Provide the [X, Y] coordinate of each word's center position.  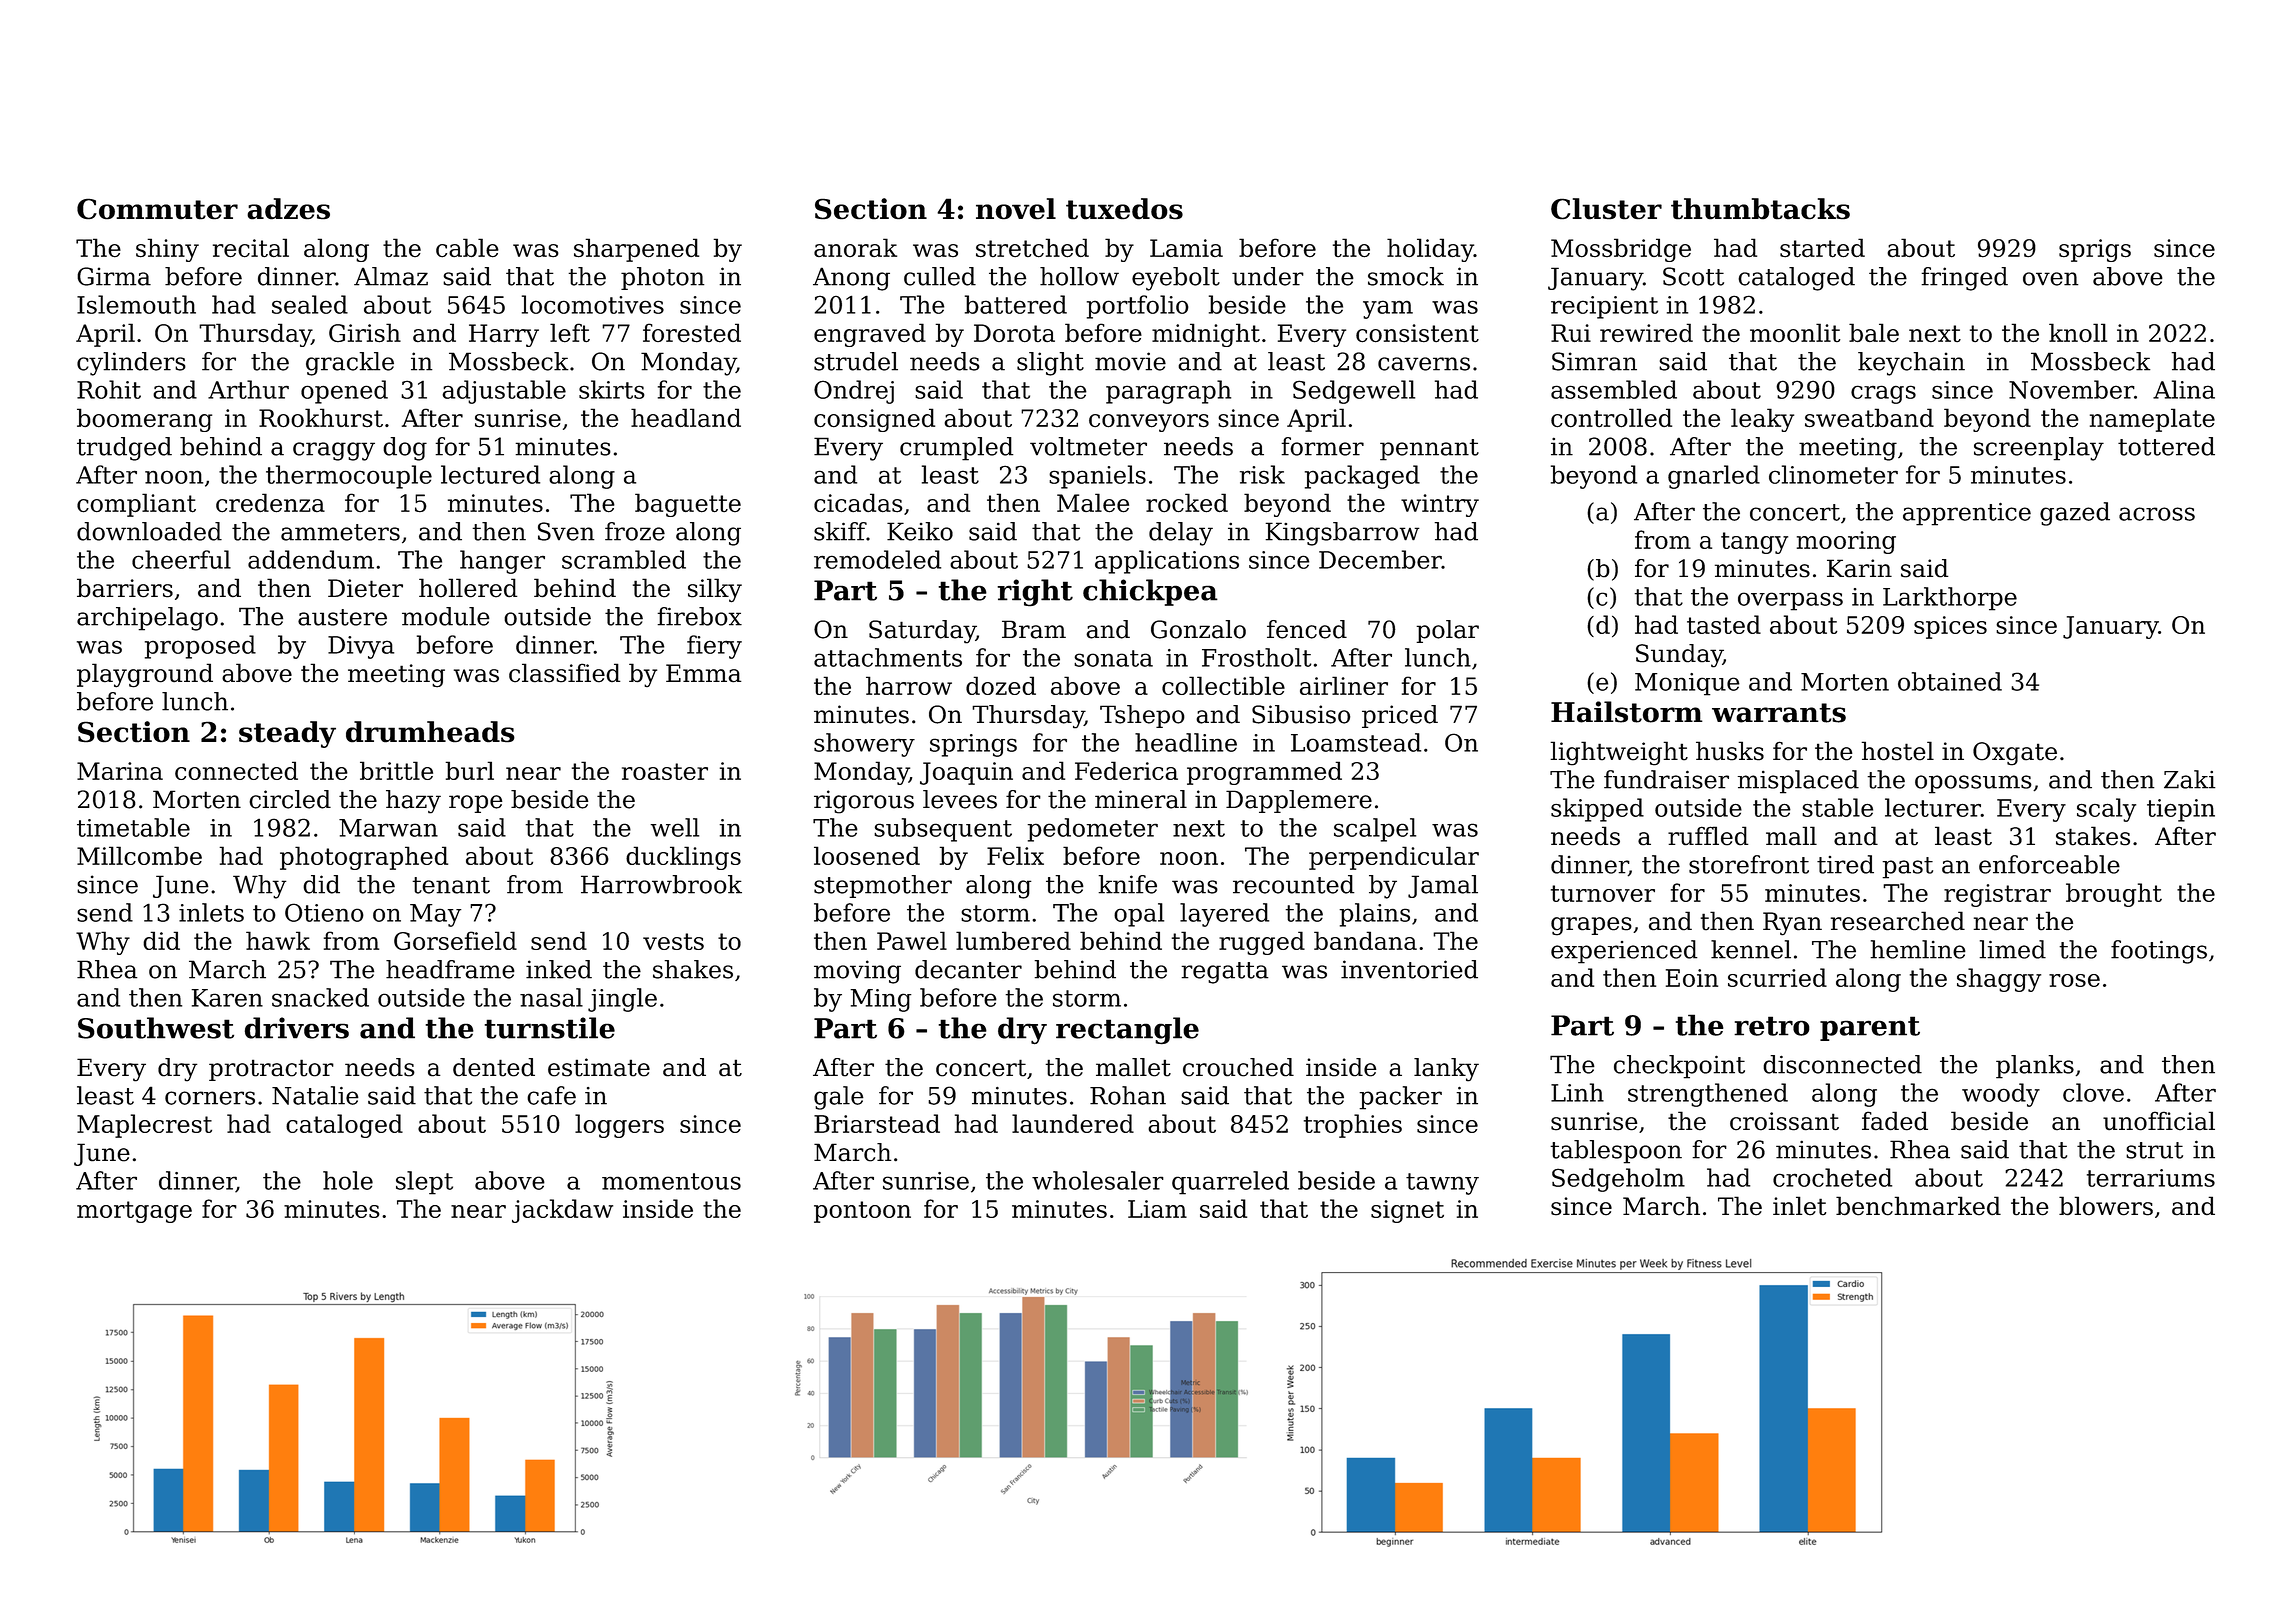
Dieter [365, 588]
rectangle [1127, 1030]
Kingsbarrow [1342, 534]
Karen [227, 998]
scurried [1777, 977]
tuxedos [1124, 209]
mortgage [134, 1212]
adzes [288, 209]
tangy [1754, 543]
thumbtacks [1760, 209]
